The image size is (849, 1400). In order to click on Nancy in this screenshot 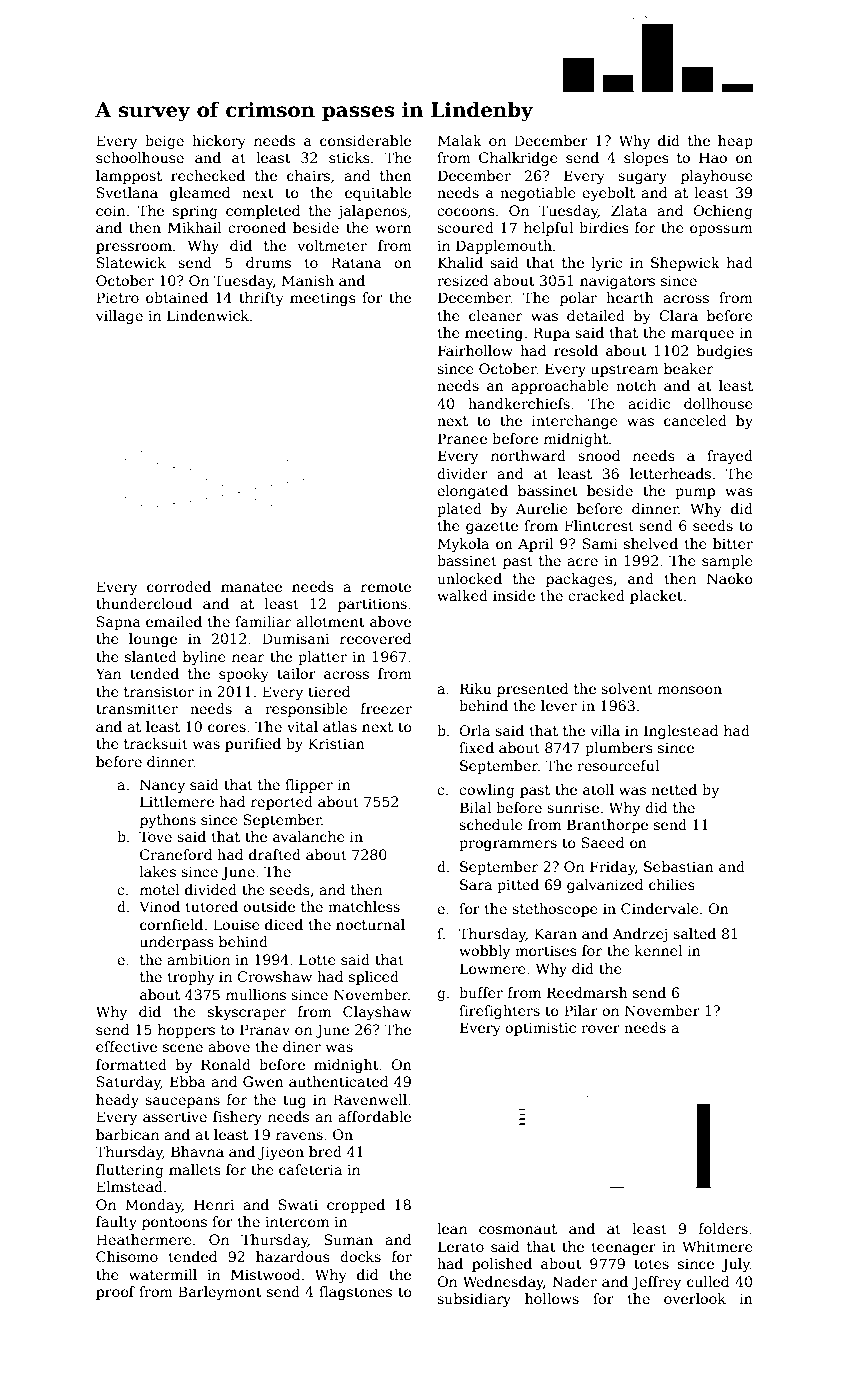, I will do `click(162, 786)`.
